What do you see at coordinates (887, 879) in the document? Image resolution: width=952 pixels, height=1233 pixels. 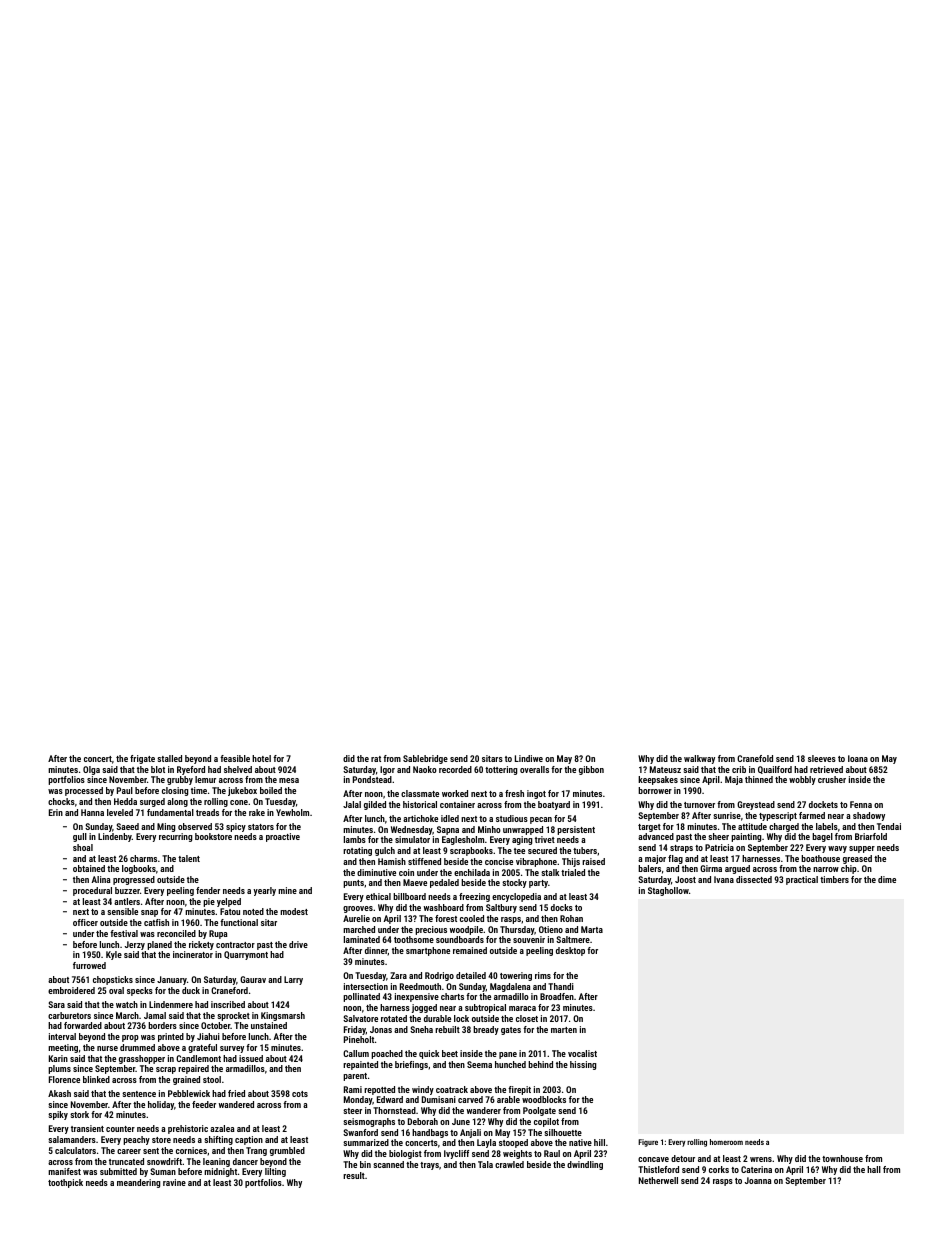 I see `dime` at bounding box center [887, 879].
